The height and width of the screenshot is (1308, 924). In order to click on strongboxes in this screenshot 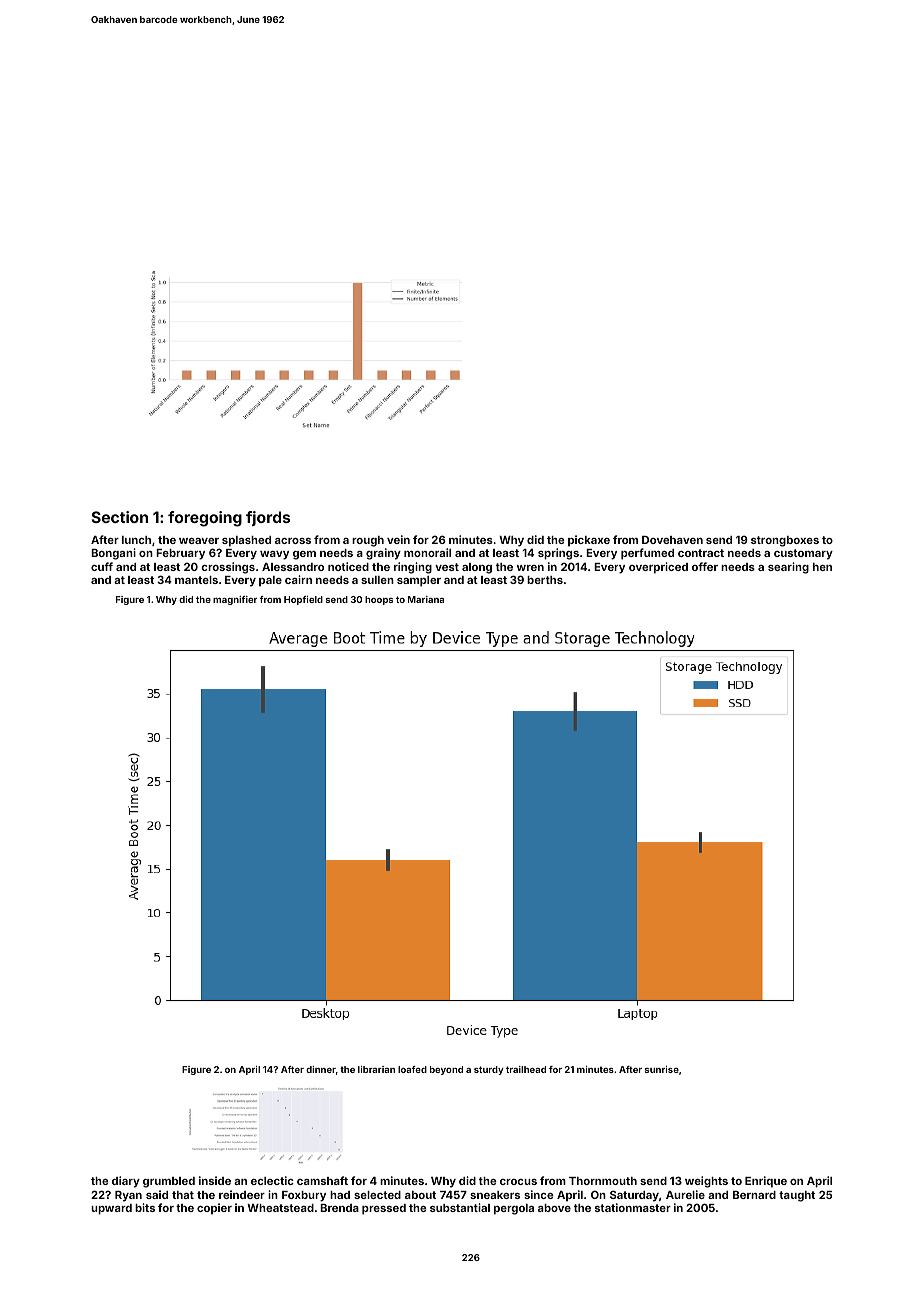, I will do `click(785, 541)`.
